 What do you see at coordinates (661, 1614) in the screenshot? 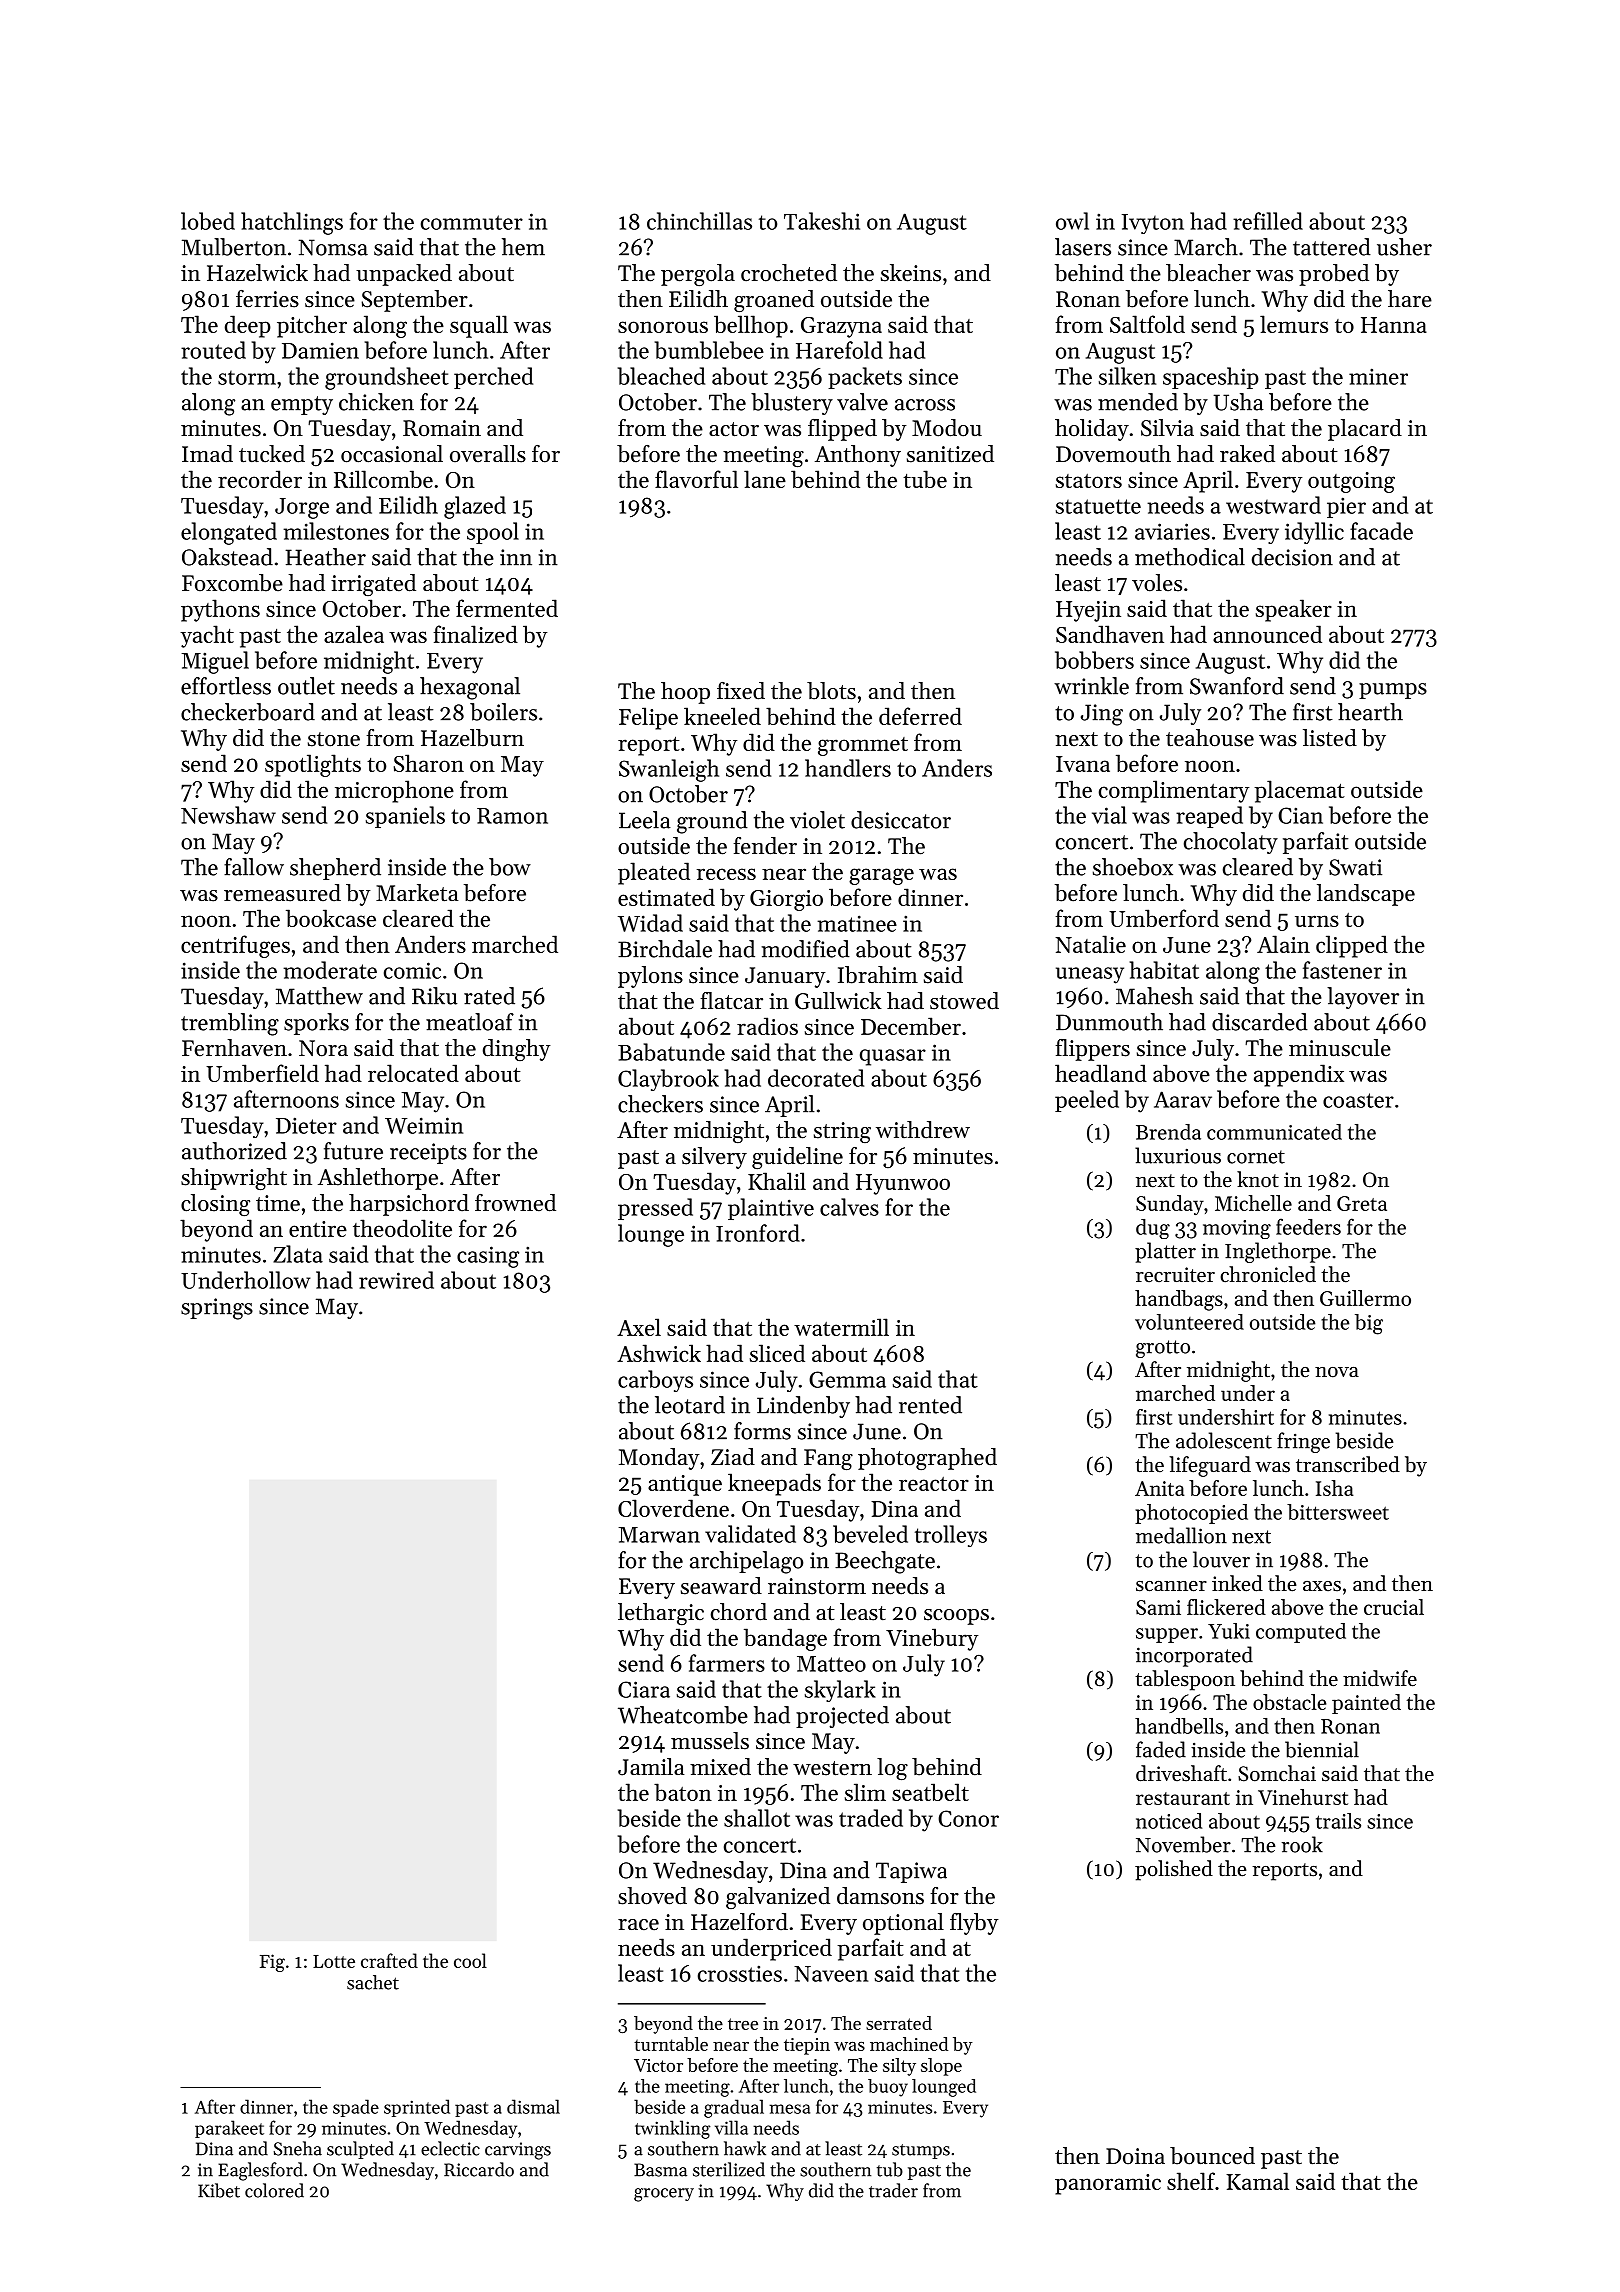
I see `lethargic` at bounding box center [661, 1614].
